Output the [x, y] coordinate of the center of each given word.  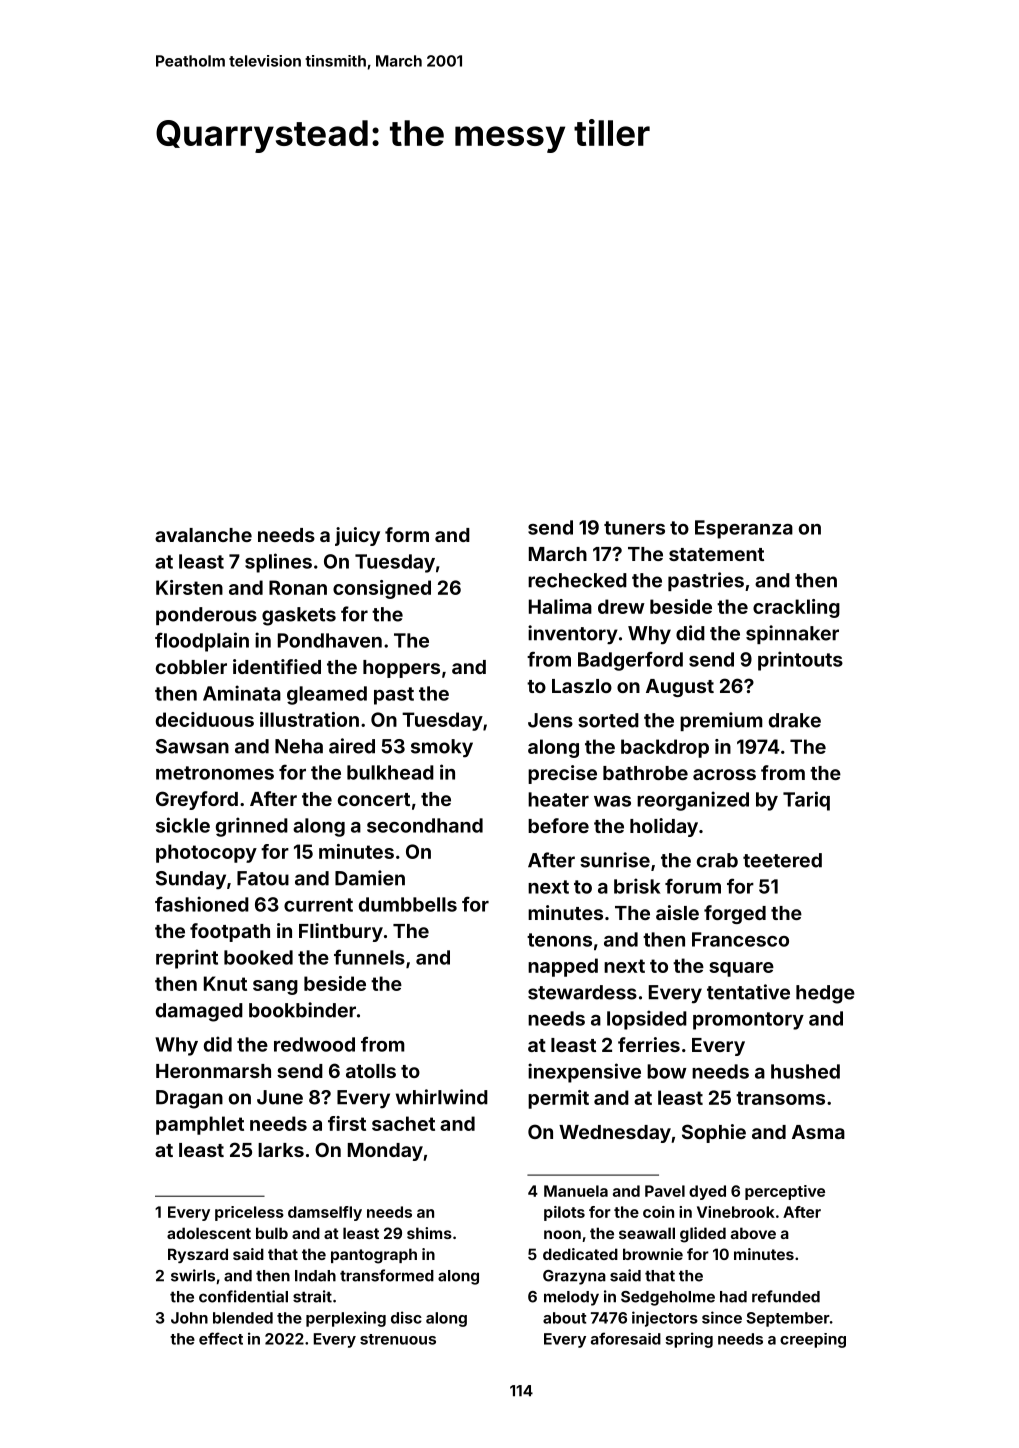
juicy [357, 536]
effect [221, 1338]
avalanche [203, 535]
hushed [805, 1071]
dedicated [580, 1254]
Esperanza [744, 529]
